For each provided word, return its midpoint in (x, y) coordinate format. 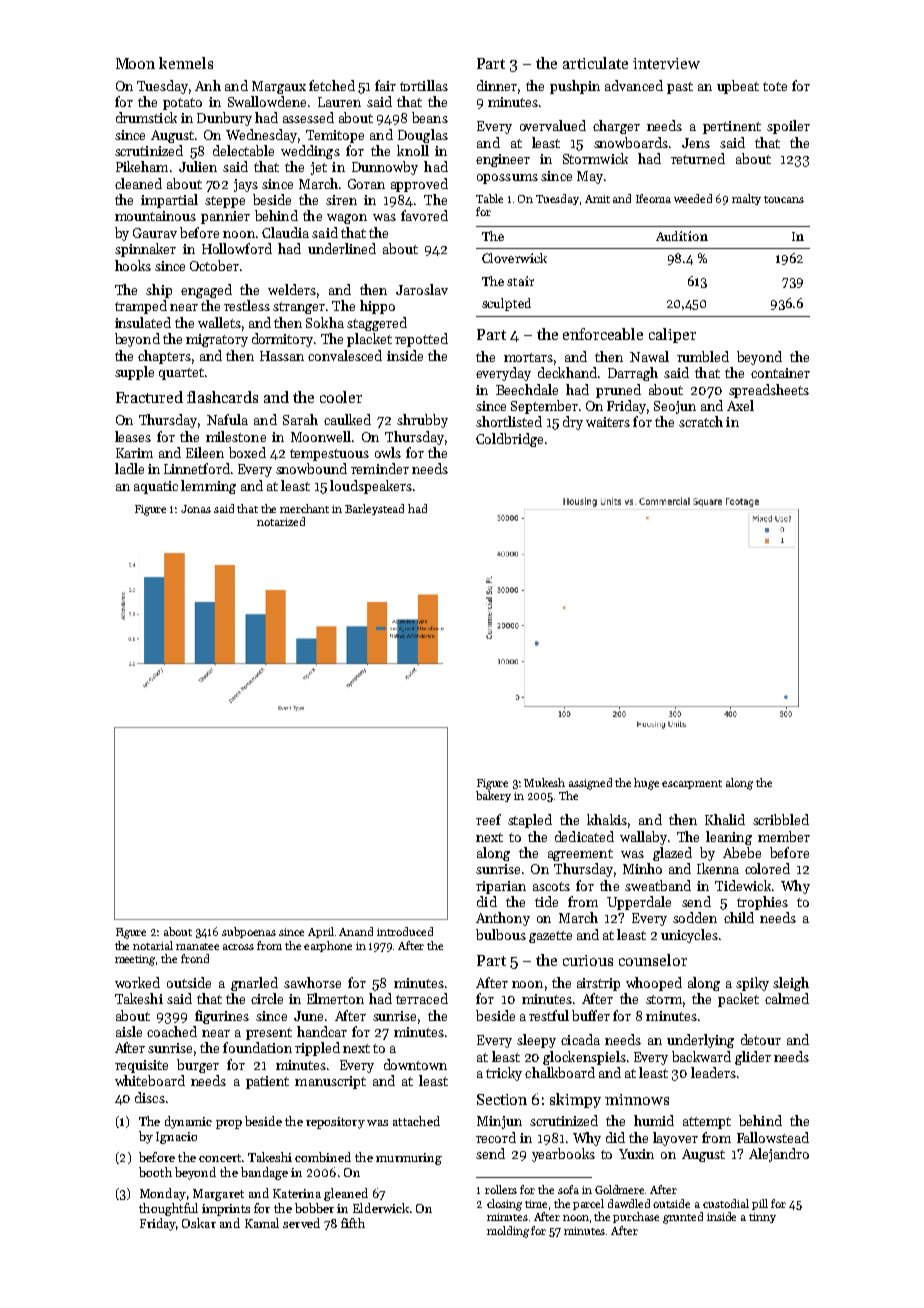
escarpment (692, 784)
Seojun (675, 407)
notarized (281, 521)
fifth (353, 1223)
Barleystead (374, 509)
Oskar (199, 1223)
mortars (528, 357)
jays (246, 185)
